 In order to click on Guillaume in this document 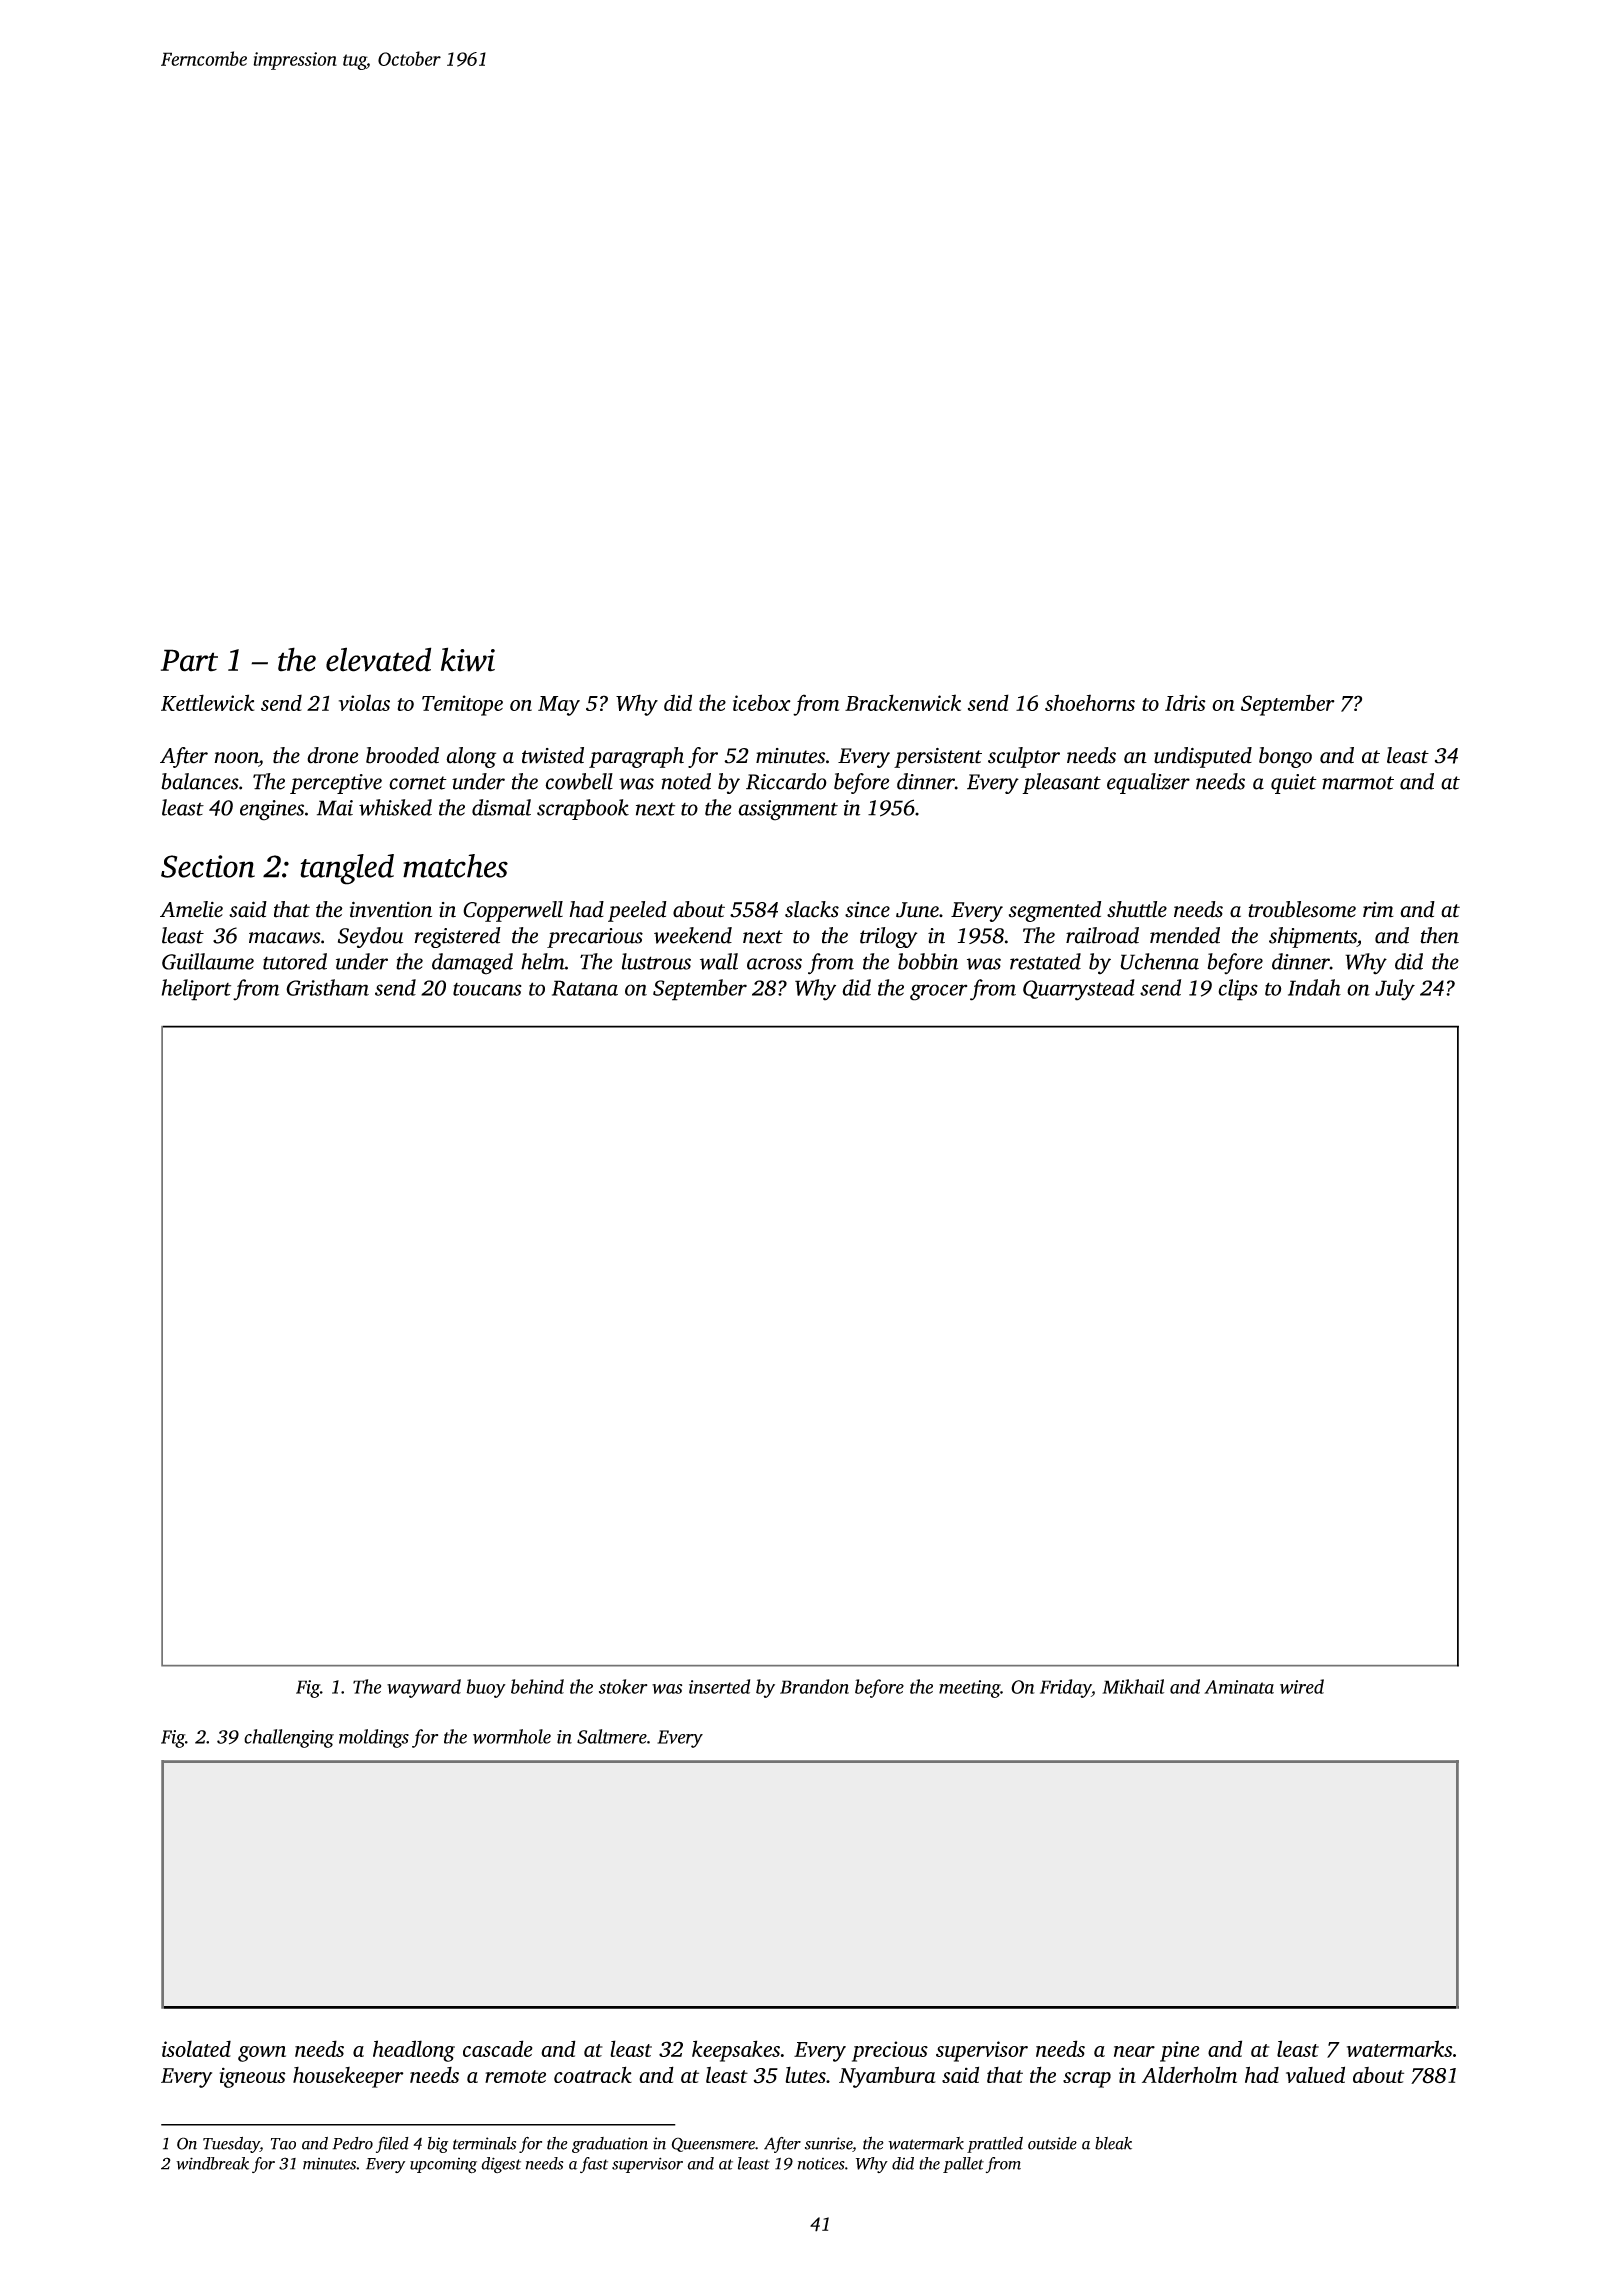, I will do `click(208, 961)`.
